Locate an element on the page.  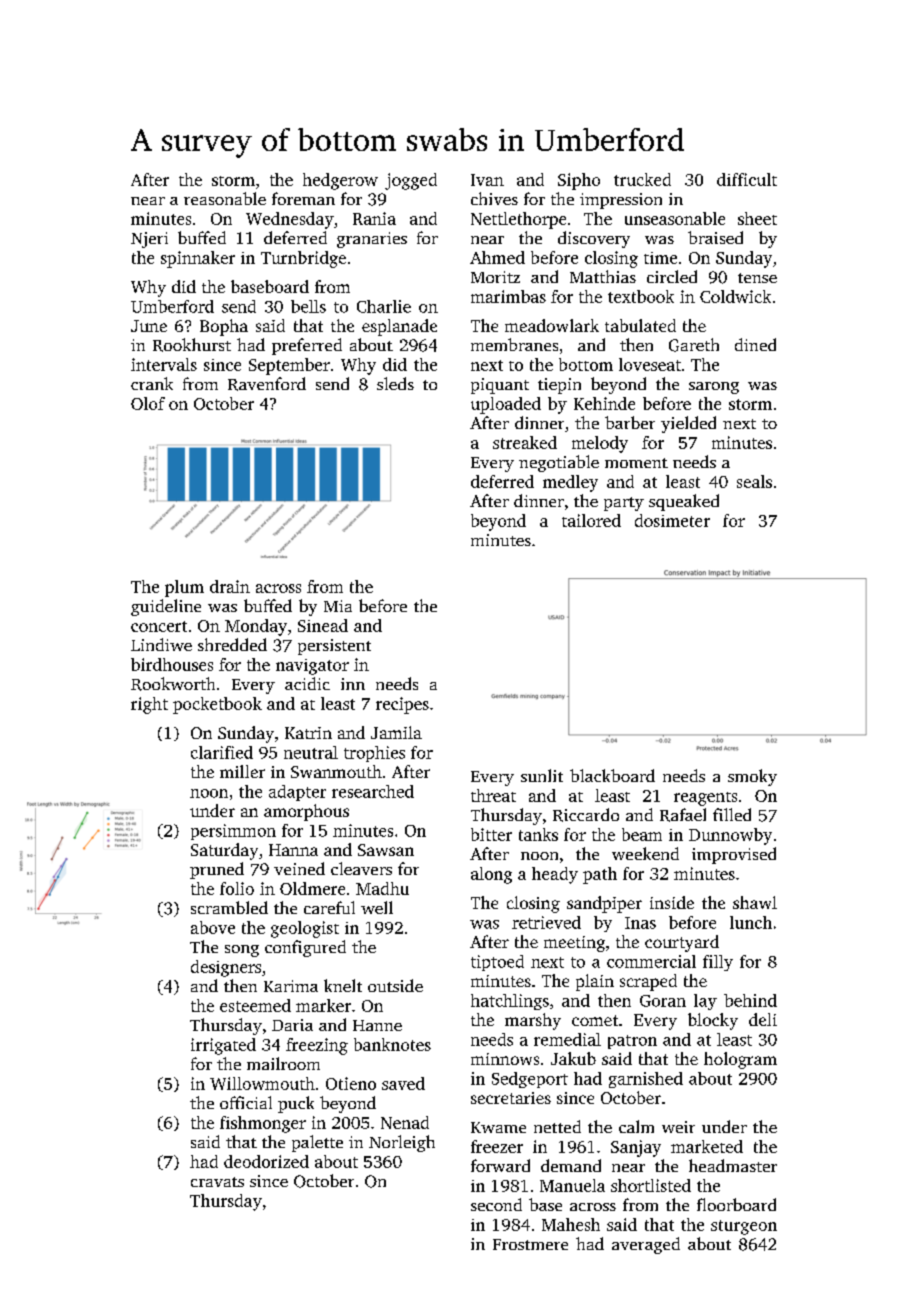
Ivan is located at coordinates (487, 180).
